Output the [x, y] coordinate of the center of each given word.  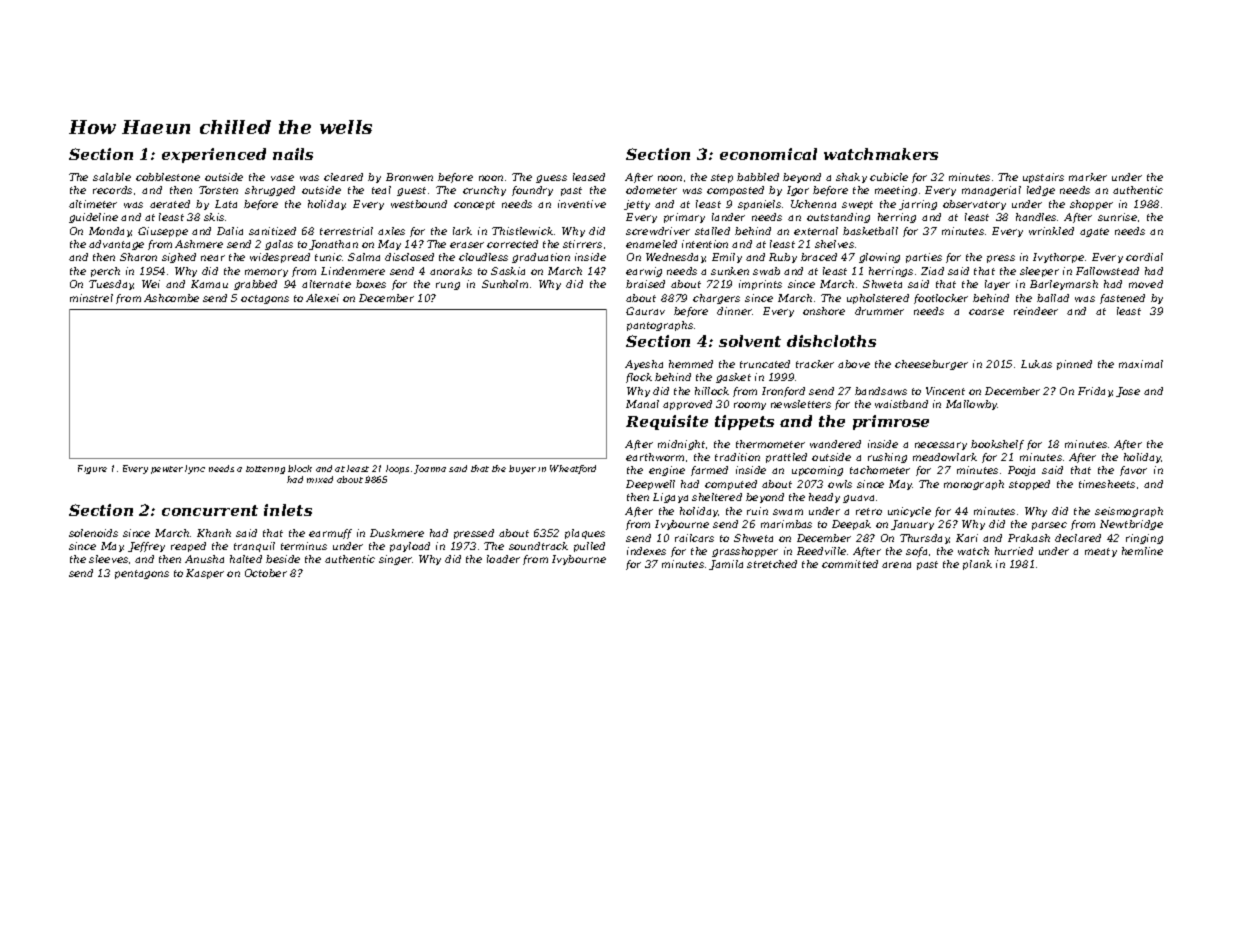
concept [474, 205]
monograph [974, 485]
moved [1146, 284]
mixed [320, 479]
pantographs [660, 326]
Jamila [726, 565]
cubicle [889, 177]
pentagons [142, 574]
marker [1088, 177]
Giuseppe [163, 232]
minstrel [91, 298]
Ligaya [670, 498]
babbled [758, 177]
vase [282, 178]
